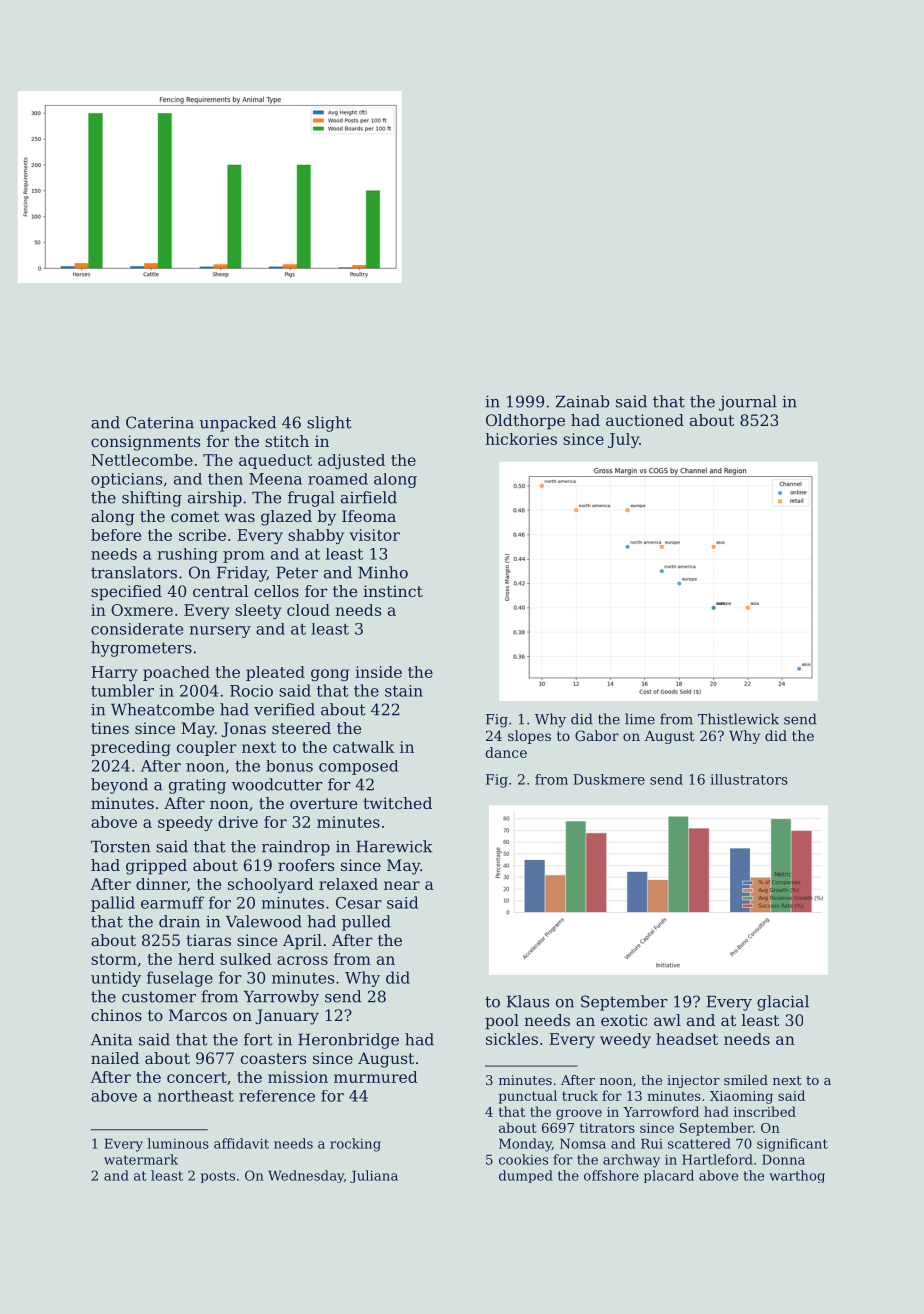 This screenshot has height=1314, width=924. Describe the element at coordinates (748, 403) in the screenshot. I see `journal` at that location.
